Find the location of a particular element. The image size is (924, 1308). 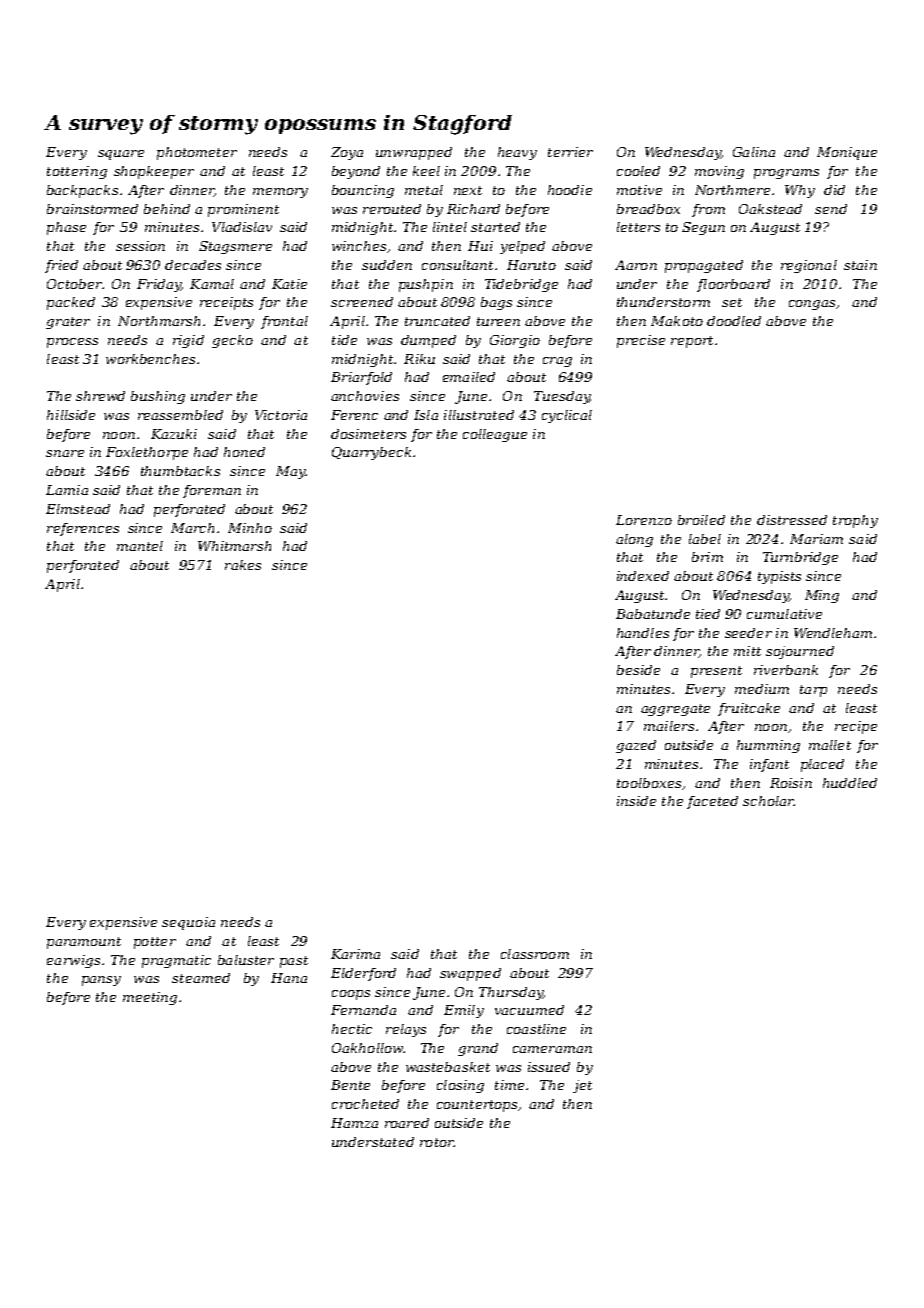

broiled is located at coordinates (701, 520).
